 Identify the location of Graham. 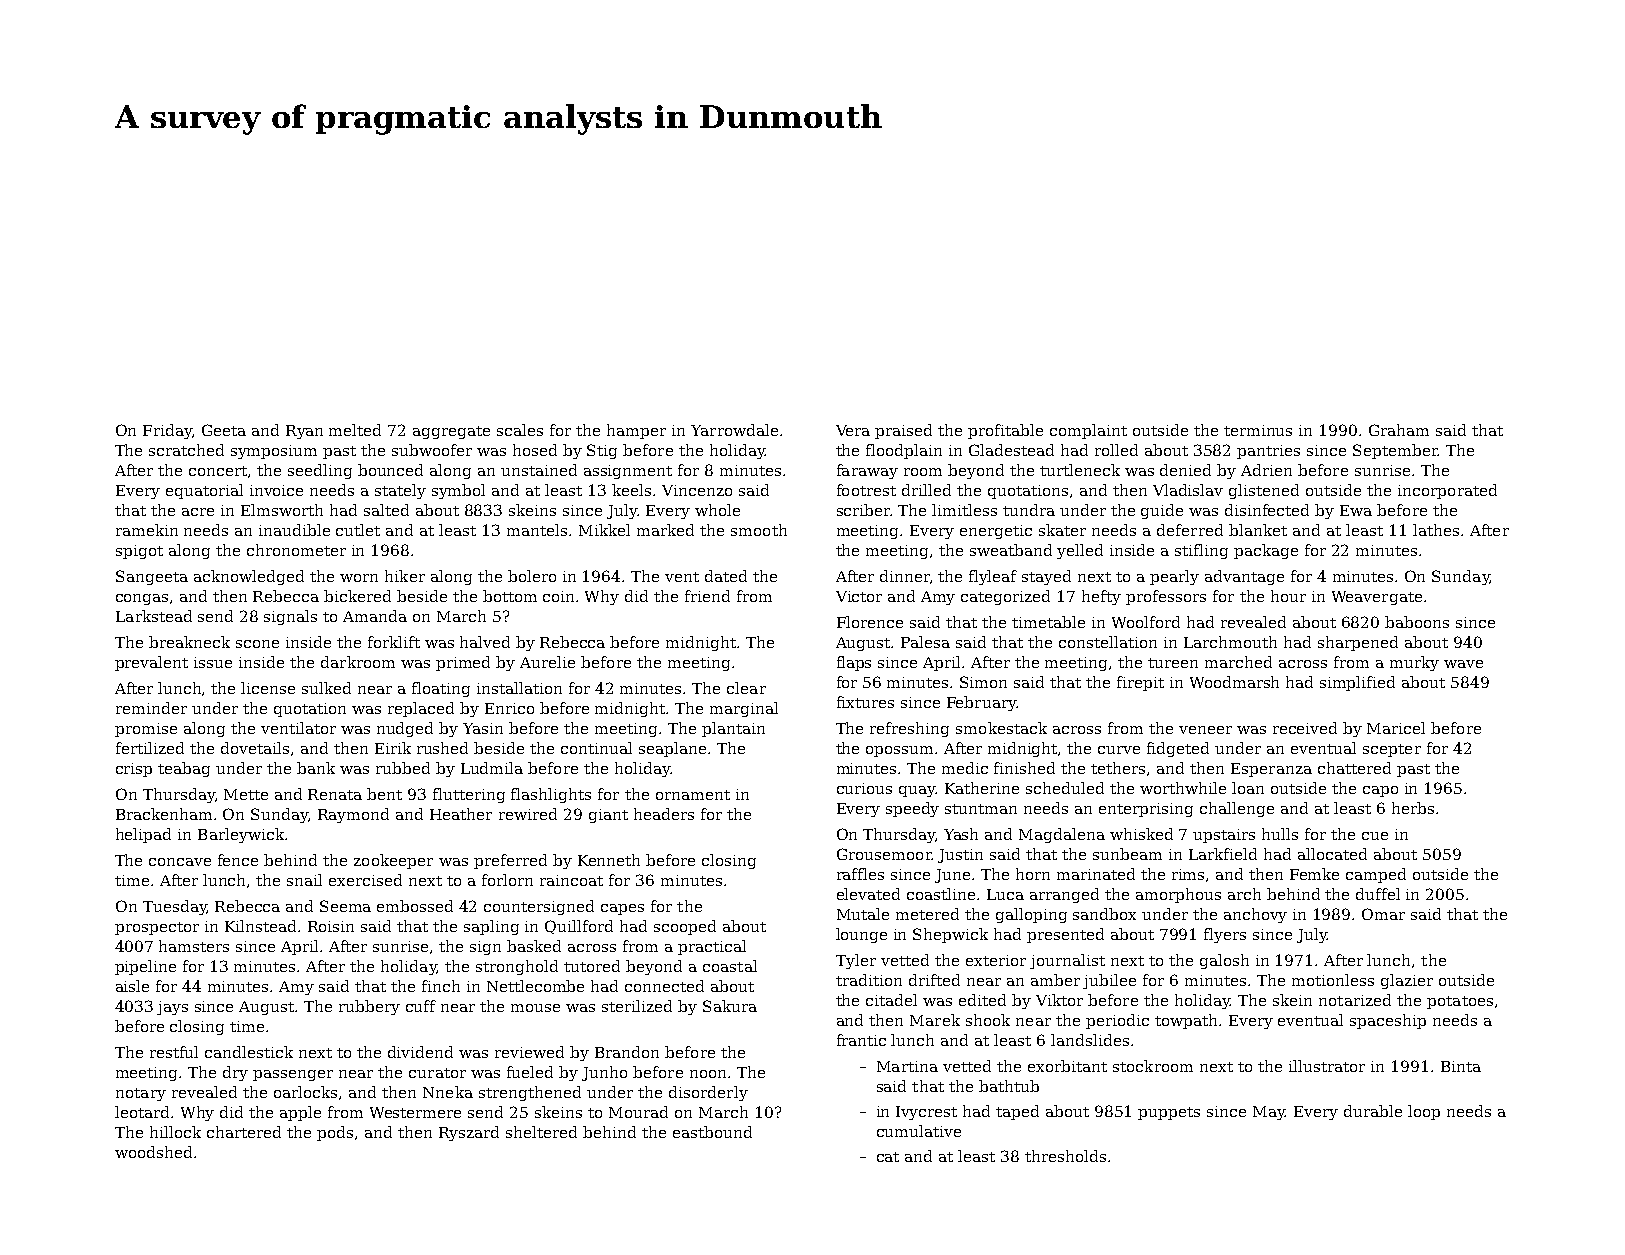
(1399, 430).
